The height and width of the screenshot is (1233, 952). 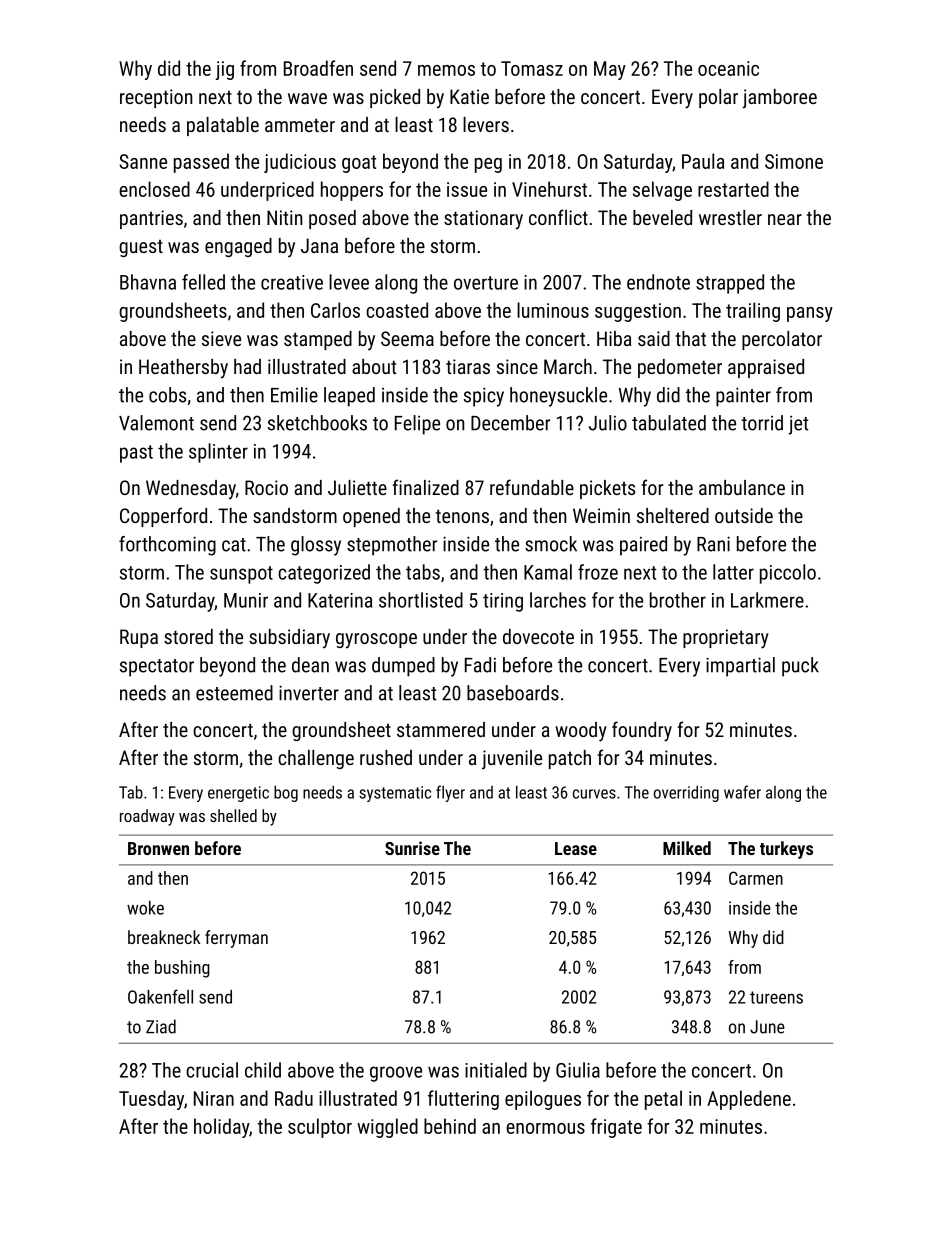 I want to click on levers, so click(x=486, y=124).
